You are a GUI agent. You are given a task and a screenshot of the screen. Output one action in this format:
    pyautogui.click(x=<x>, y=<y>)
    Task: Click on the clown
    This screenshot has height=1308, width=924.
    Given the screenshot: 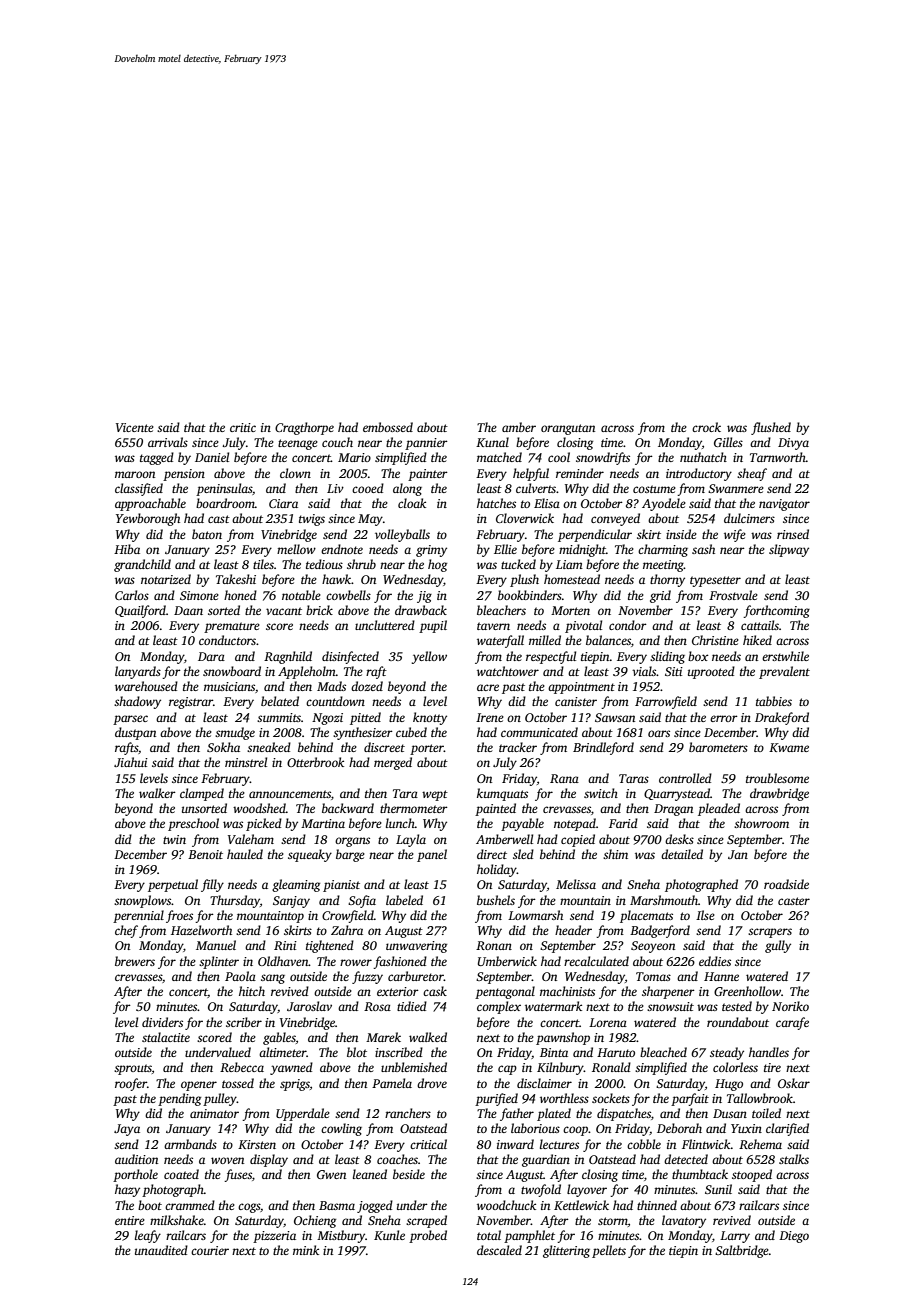 What is the action you would take?
    pyautogui.click(x=295, y=473)
